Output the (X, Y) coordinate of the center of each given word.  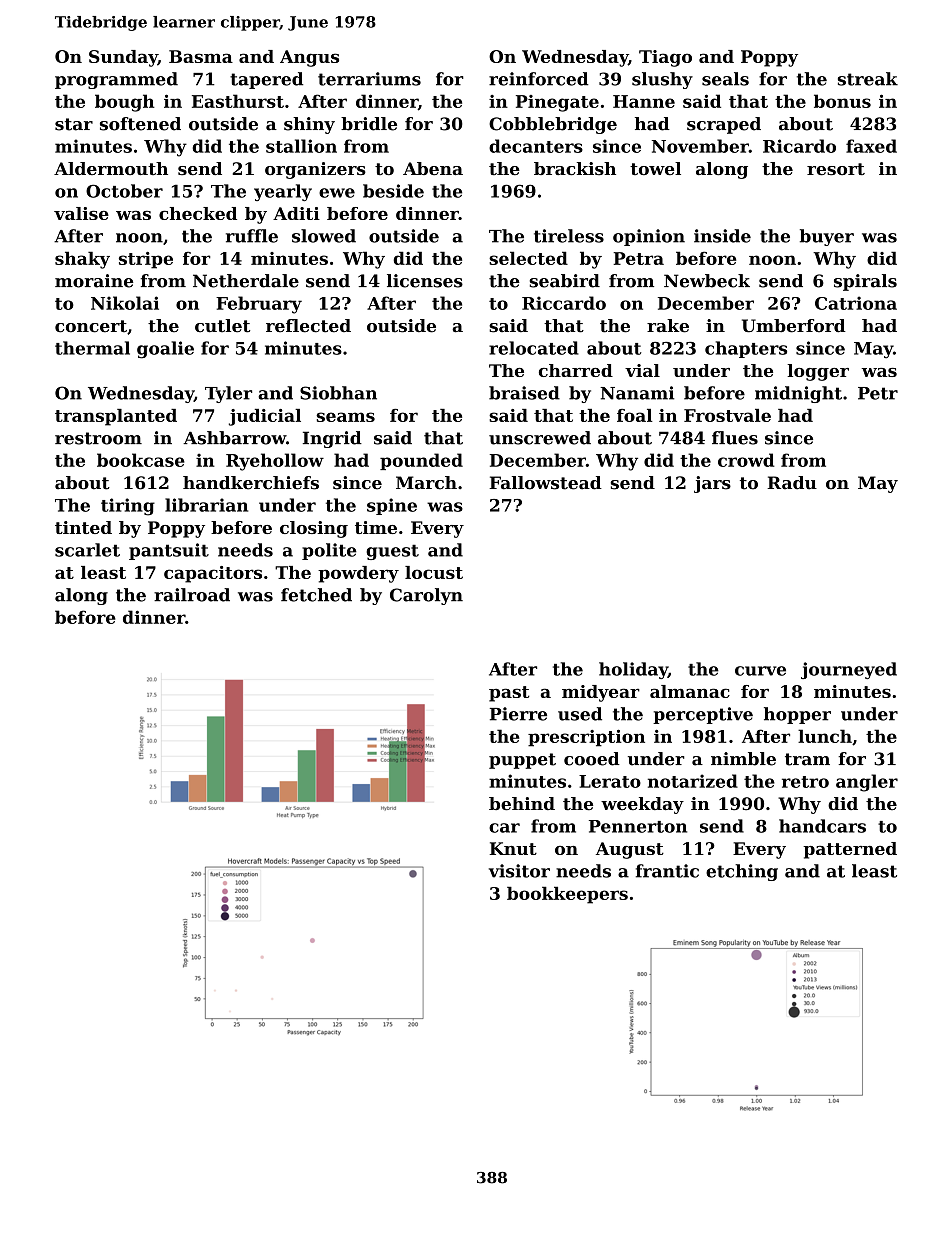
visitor (519, 871)
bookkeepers (567, 895)
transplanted (116, 417)
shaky (82, 260)
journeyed (849, 670)
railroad (192, 595)
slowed (324, 236)
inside (722, 236)
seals (725, 79)
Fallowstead (545, 483)
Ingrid (332, 439)
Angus (309, 58)
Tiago (665, 58)
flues (735, 438)
